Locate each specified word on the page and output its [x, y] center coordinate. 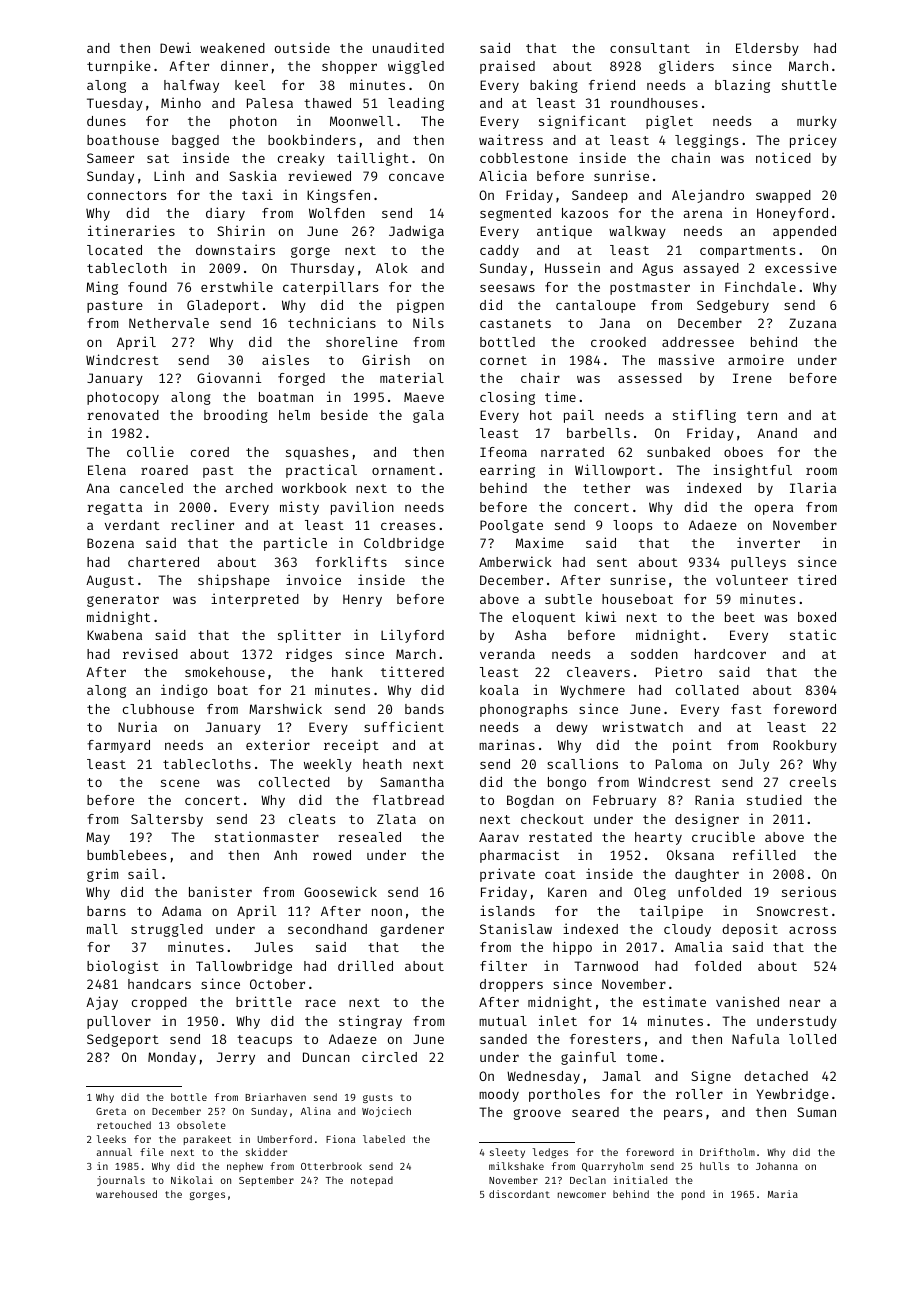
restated [560, 837]
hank [347, 672]
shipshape [234, 581]
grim [102, 875]
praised [507, 67]
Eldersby [767, 49]
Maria [783, 1194]
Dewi [175, 47]
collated [707, 690]
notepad [372, 1181]
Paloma [679, 764]
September [266, 1181]
